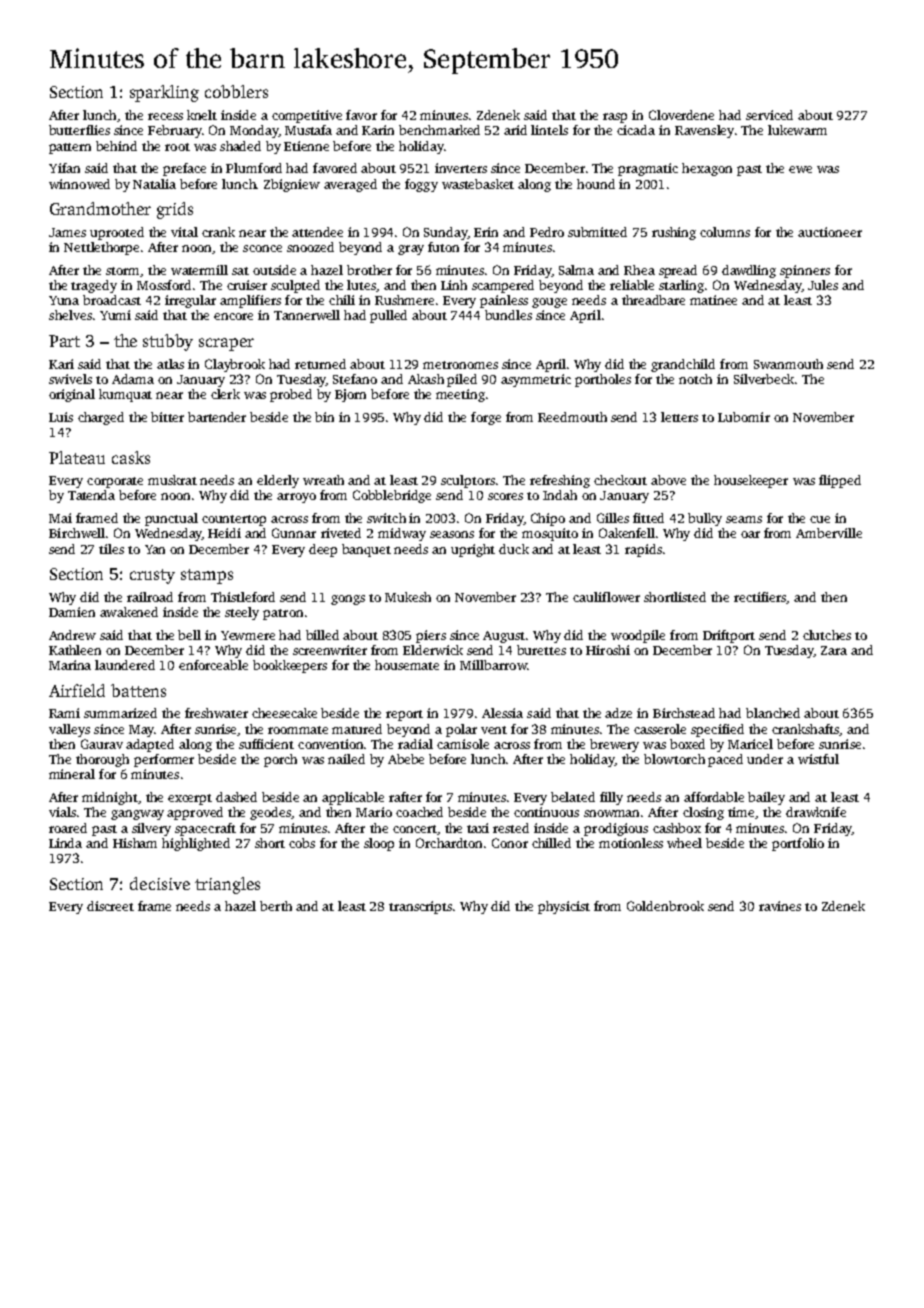  Describe the element at coordinates (823, 285) in the screenshot. I see `Jules` at that location.
